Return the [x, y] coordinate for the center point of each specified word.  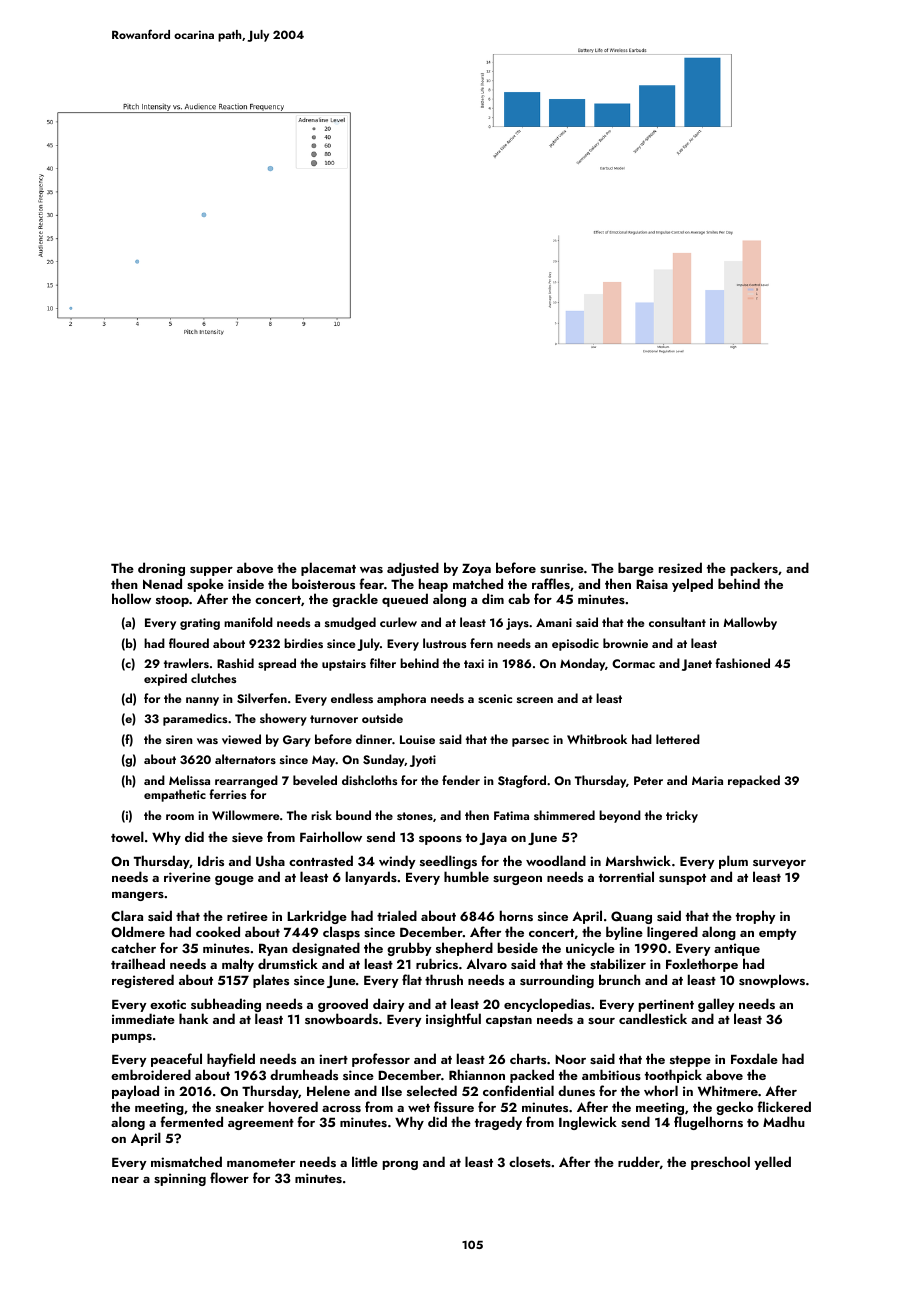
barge [636, 569]
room [180, 817]
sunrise [562, 568]
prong [400, 1165]
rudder [639, 1161]
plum [733, 862]
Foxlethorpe [702, 965]
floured [189, 643]
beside [518, 947]
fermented [191, 1121]
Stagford [522, 781]
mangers [138, 896]
